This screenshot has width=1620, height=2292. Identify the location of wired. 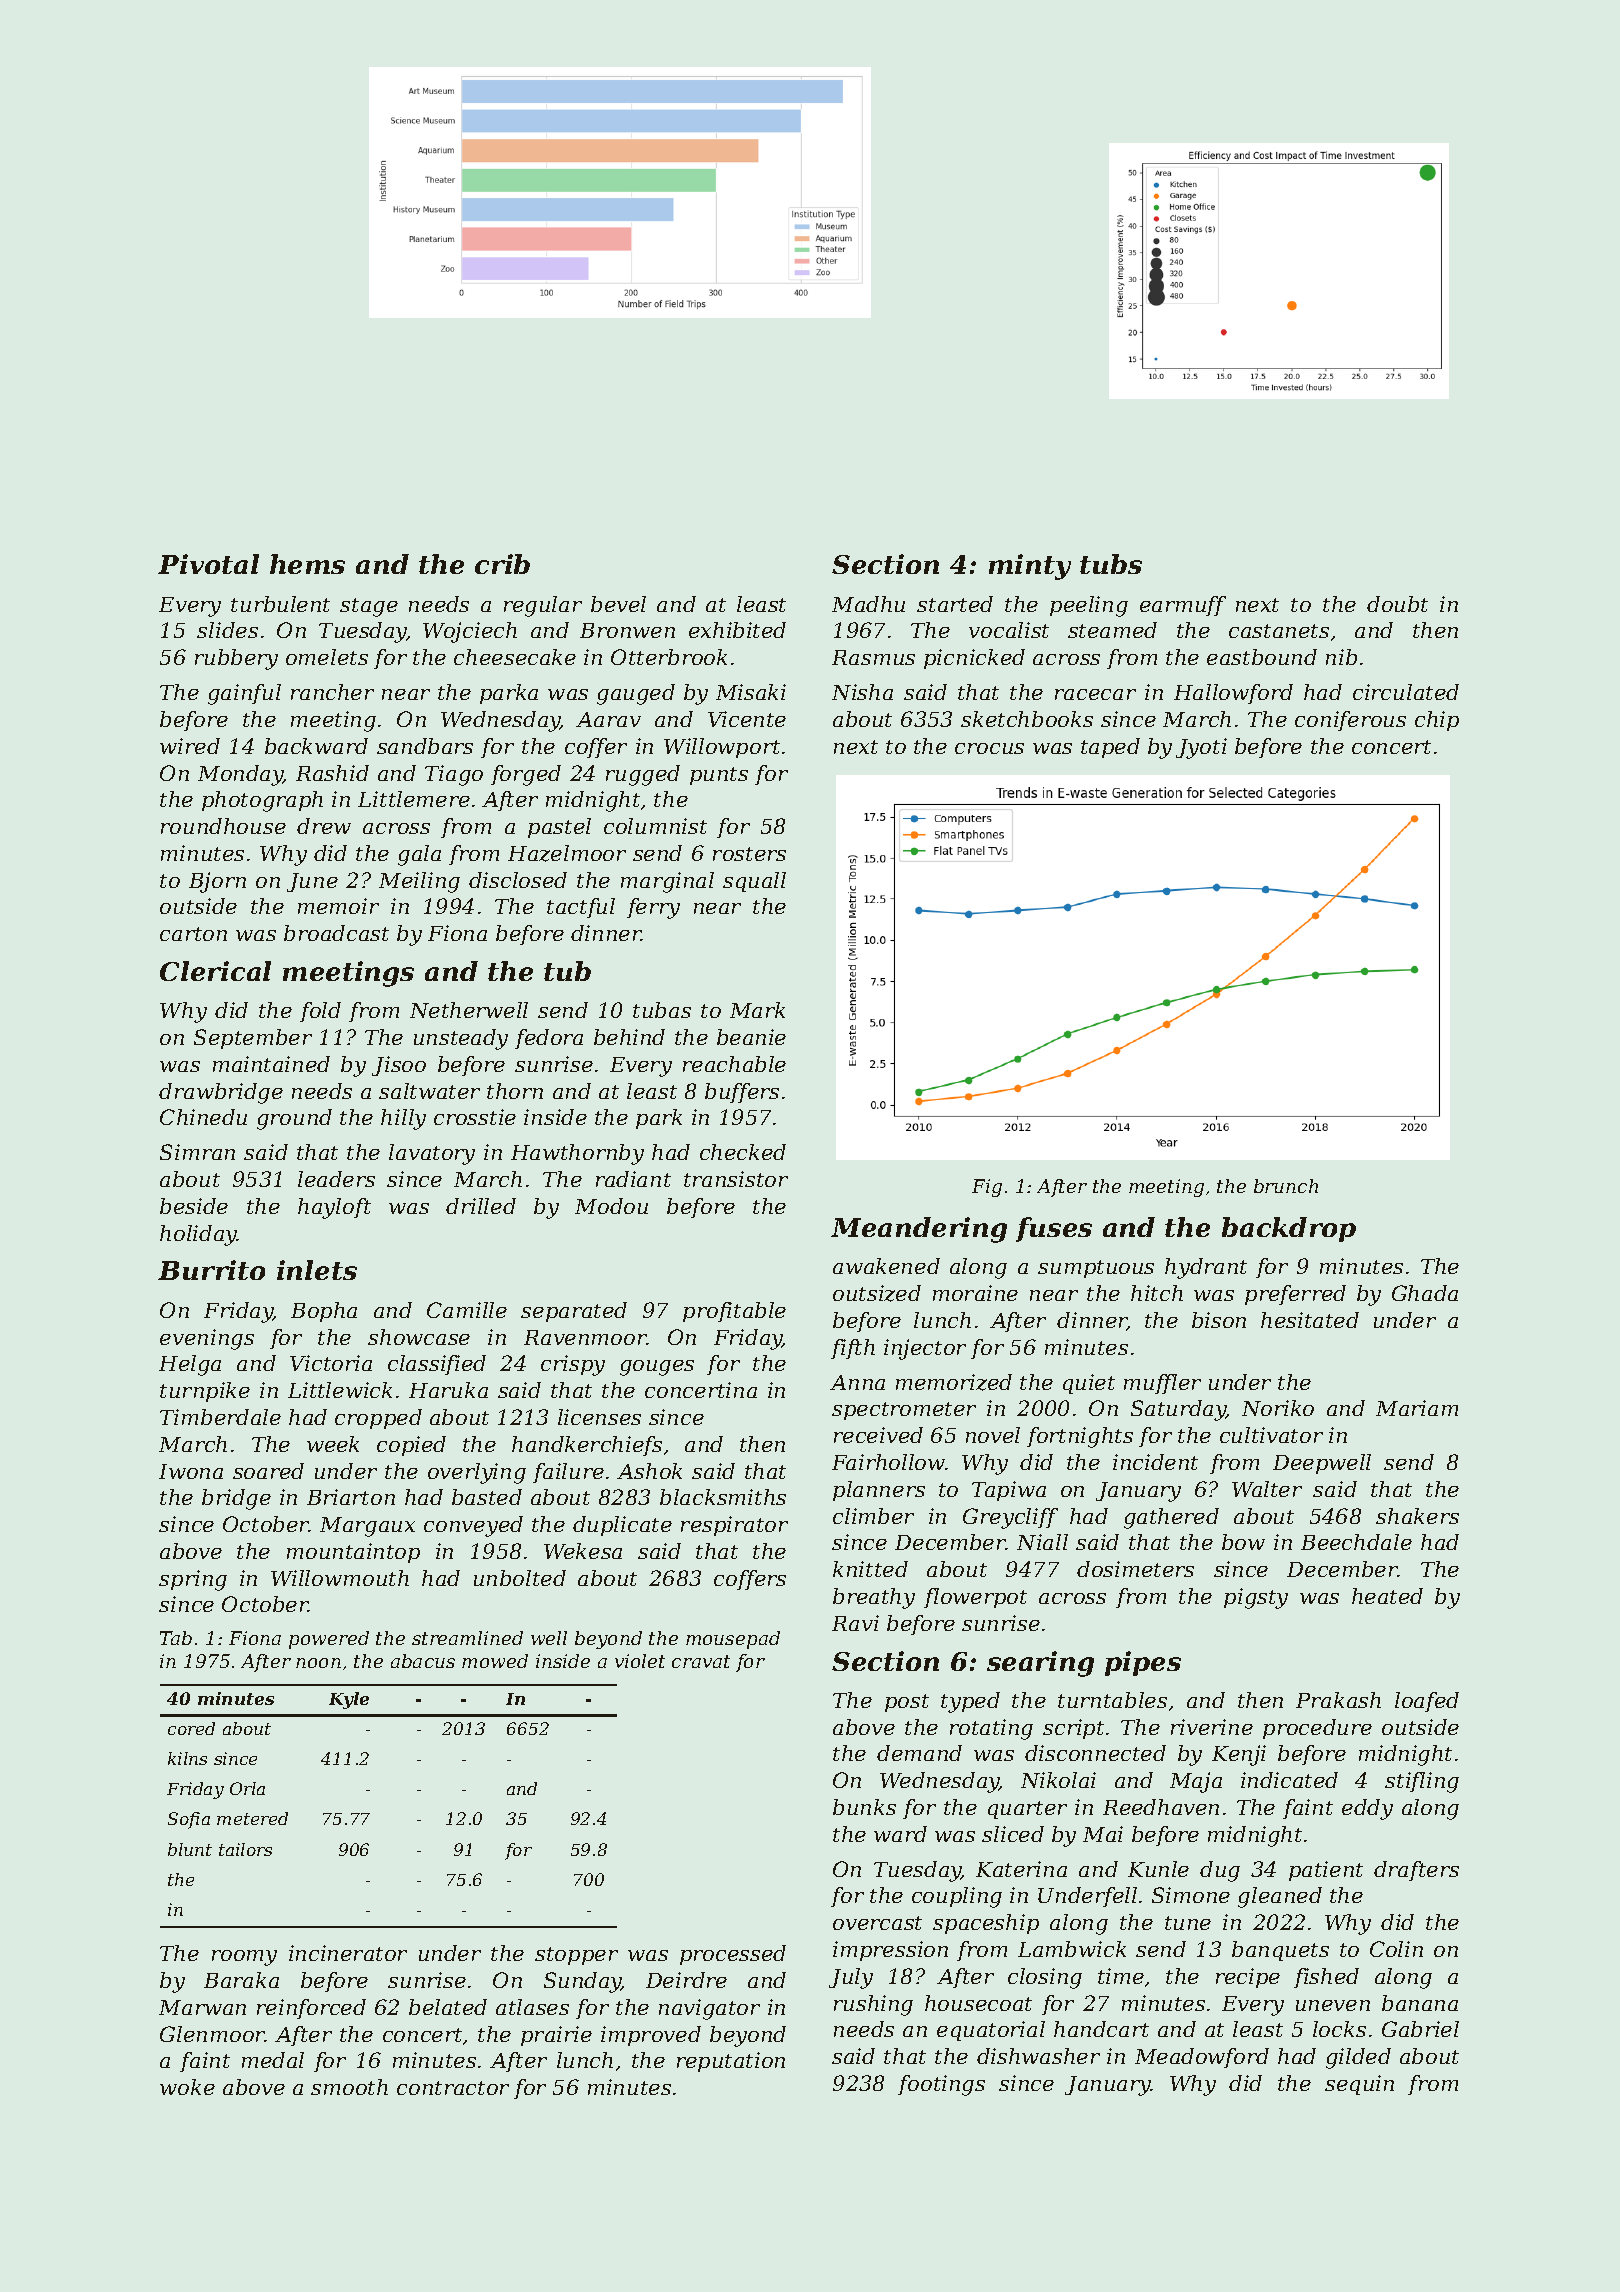
(190, 746).
